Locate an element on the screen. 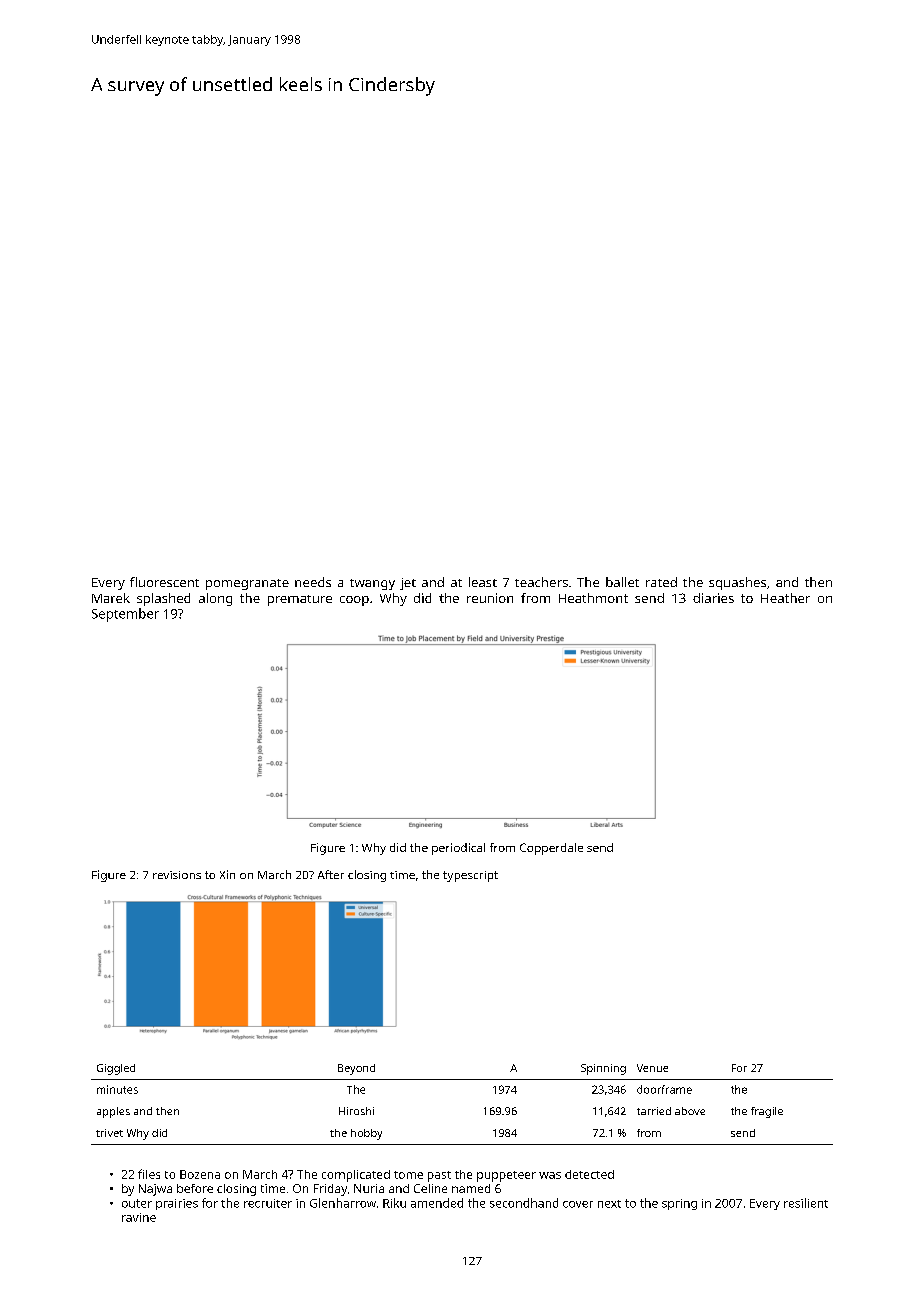 This screenshot has height=1308, width=924. along is located at coordinates (215, 599).
